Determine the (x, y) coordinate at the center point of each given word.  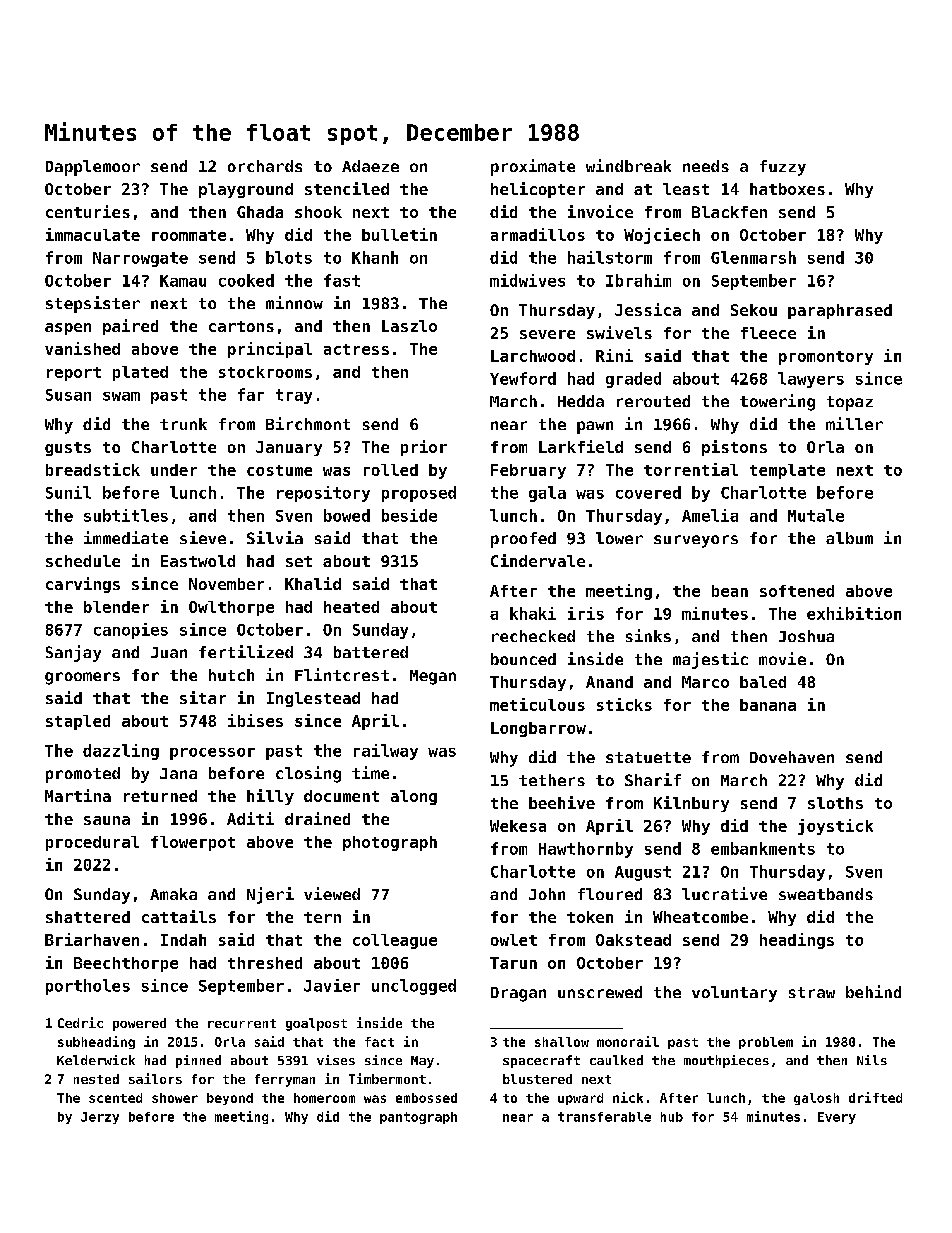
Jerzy (100, 1118)
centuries (88, 211)
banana (768, 705)
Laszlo (409, 326)
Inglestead (313, 699)
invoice (600, 211)
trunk (183, 424)
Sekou (754, 310)
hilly (270, 797)
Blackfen (729, 212)
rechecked (533, 636)
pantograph (418, 1118)
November (226, 584)
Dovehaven (792, 757)
